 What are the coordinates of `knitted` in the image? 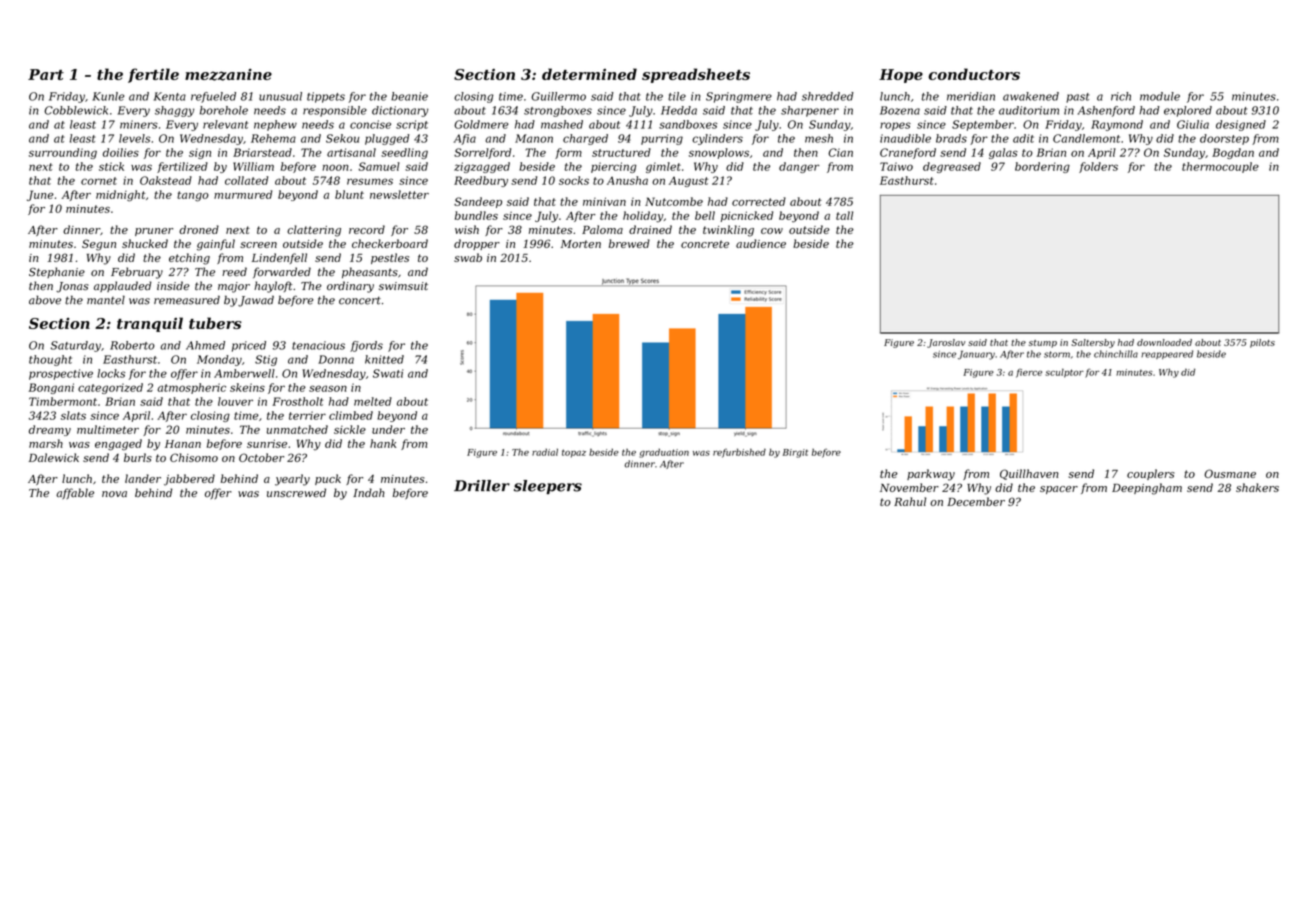 It's located at (384, 359).
